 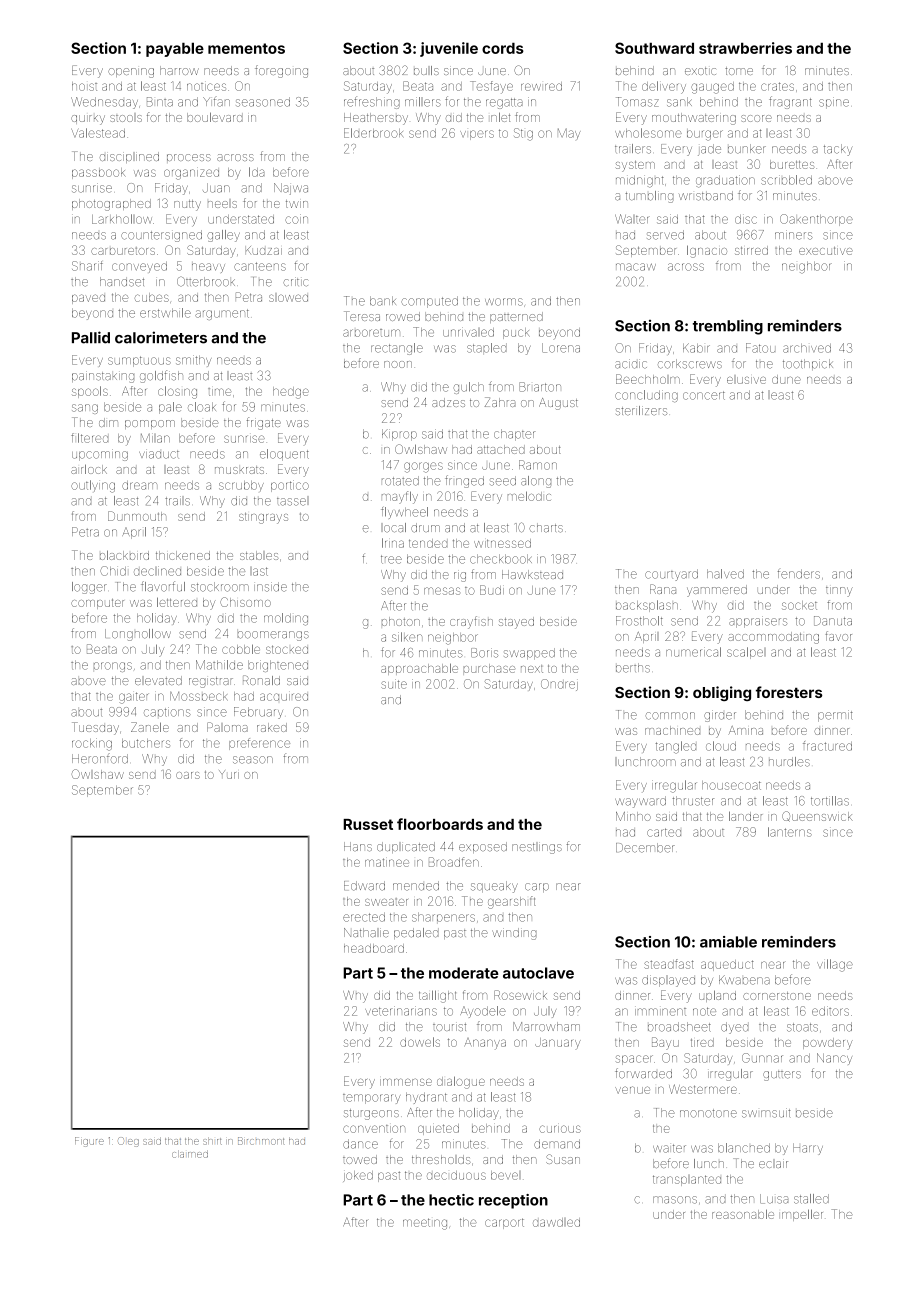 What do you see at coordinates (722, 693) in the screenshot?
I see `obliging` at bounding box center [722, 693].
